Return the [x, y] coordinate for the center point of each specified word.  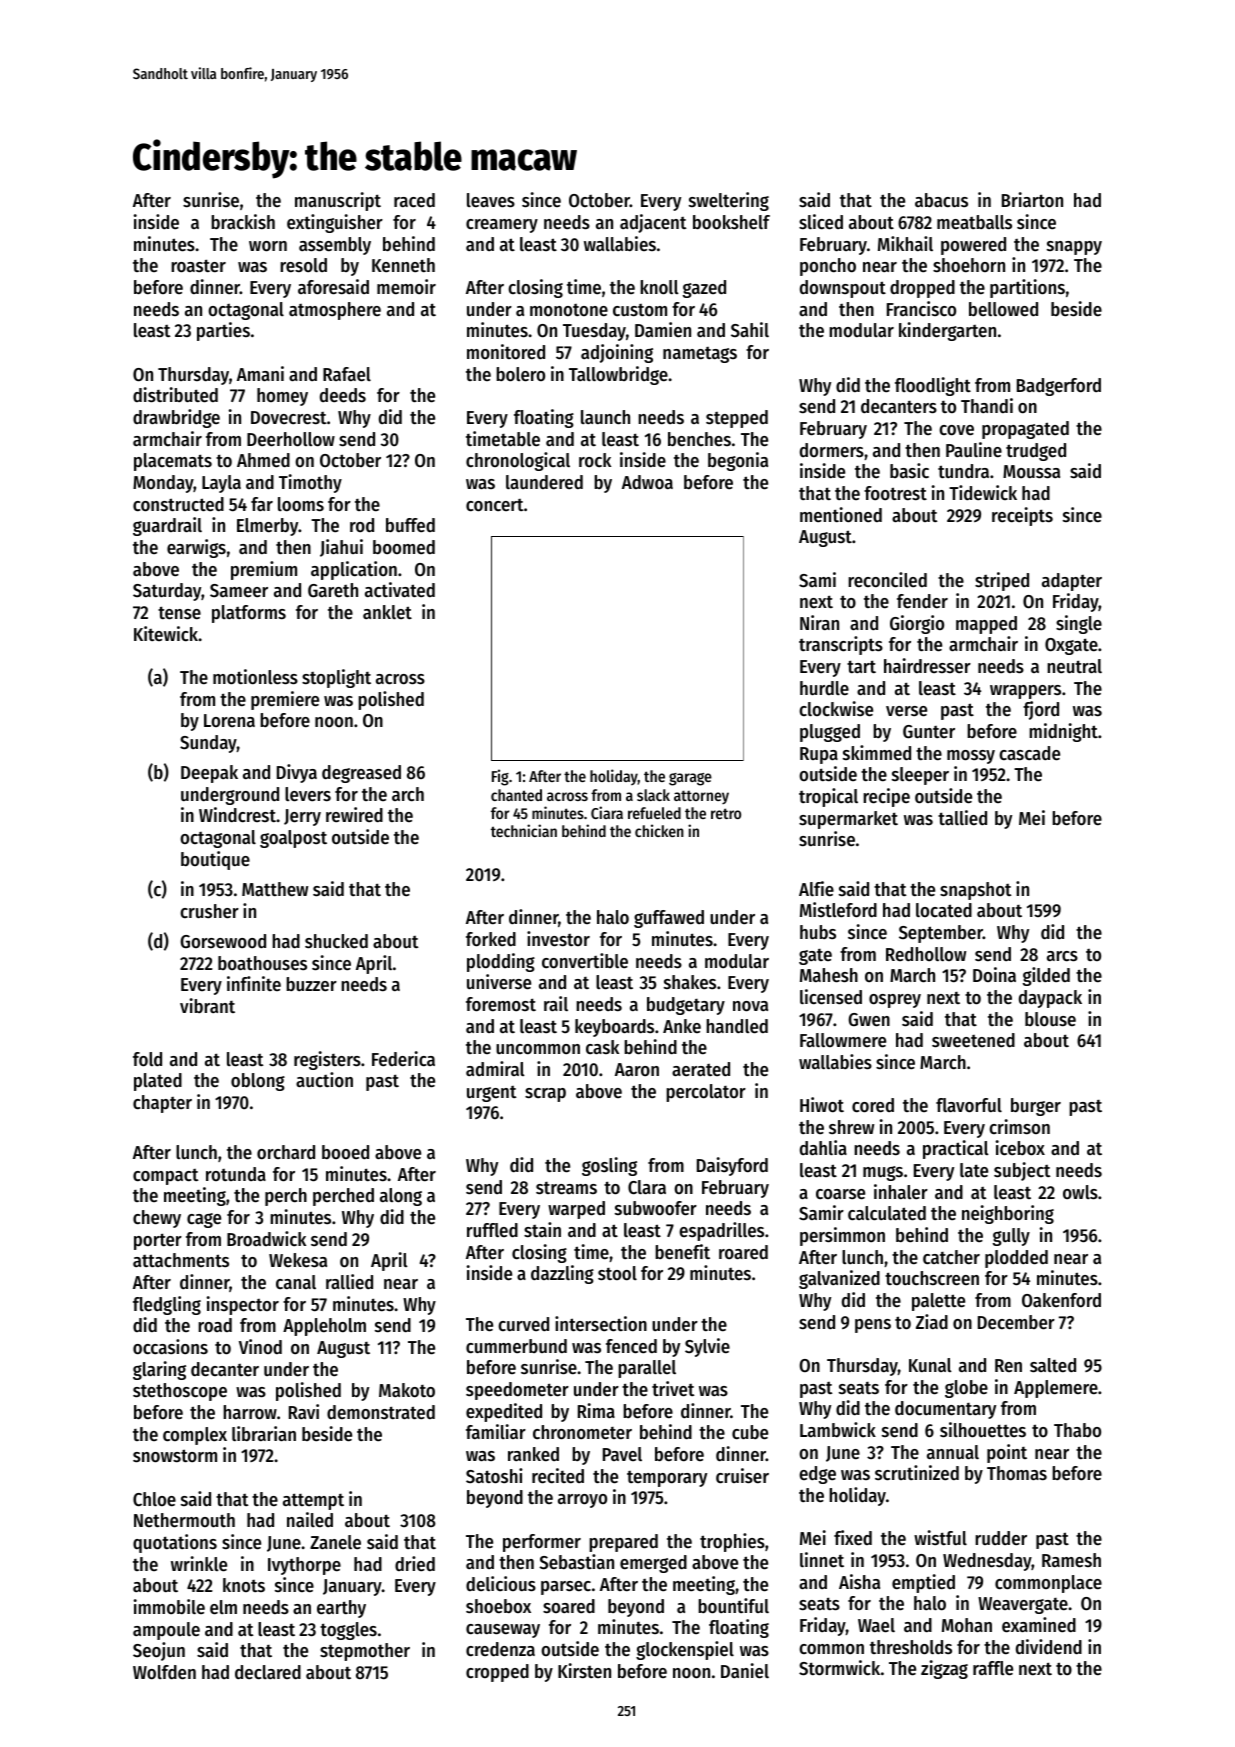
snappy [1074, 248]
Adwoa [647, 482]
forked [491, 939]
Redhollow [926, 954]
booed [345, 1152]
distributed [175, 395]
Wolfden [164, 1672]
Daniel [745, 1671]
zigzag [944, 1669]
